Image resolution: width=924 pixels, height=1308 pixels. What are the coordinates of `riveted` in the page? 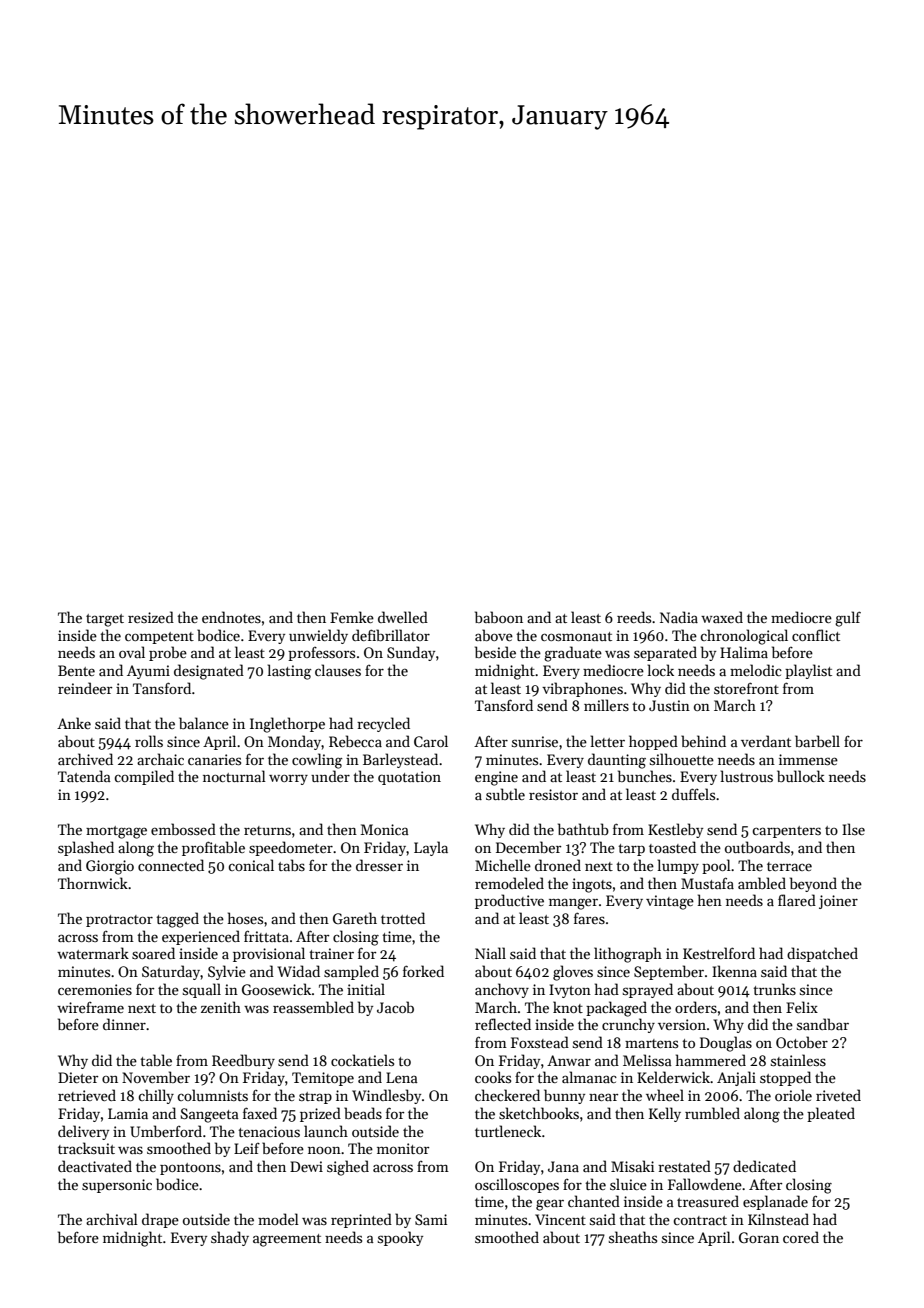 It's located at (838, 1095).
